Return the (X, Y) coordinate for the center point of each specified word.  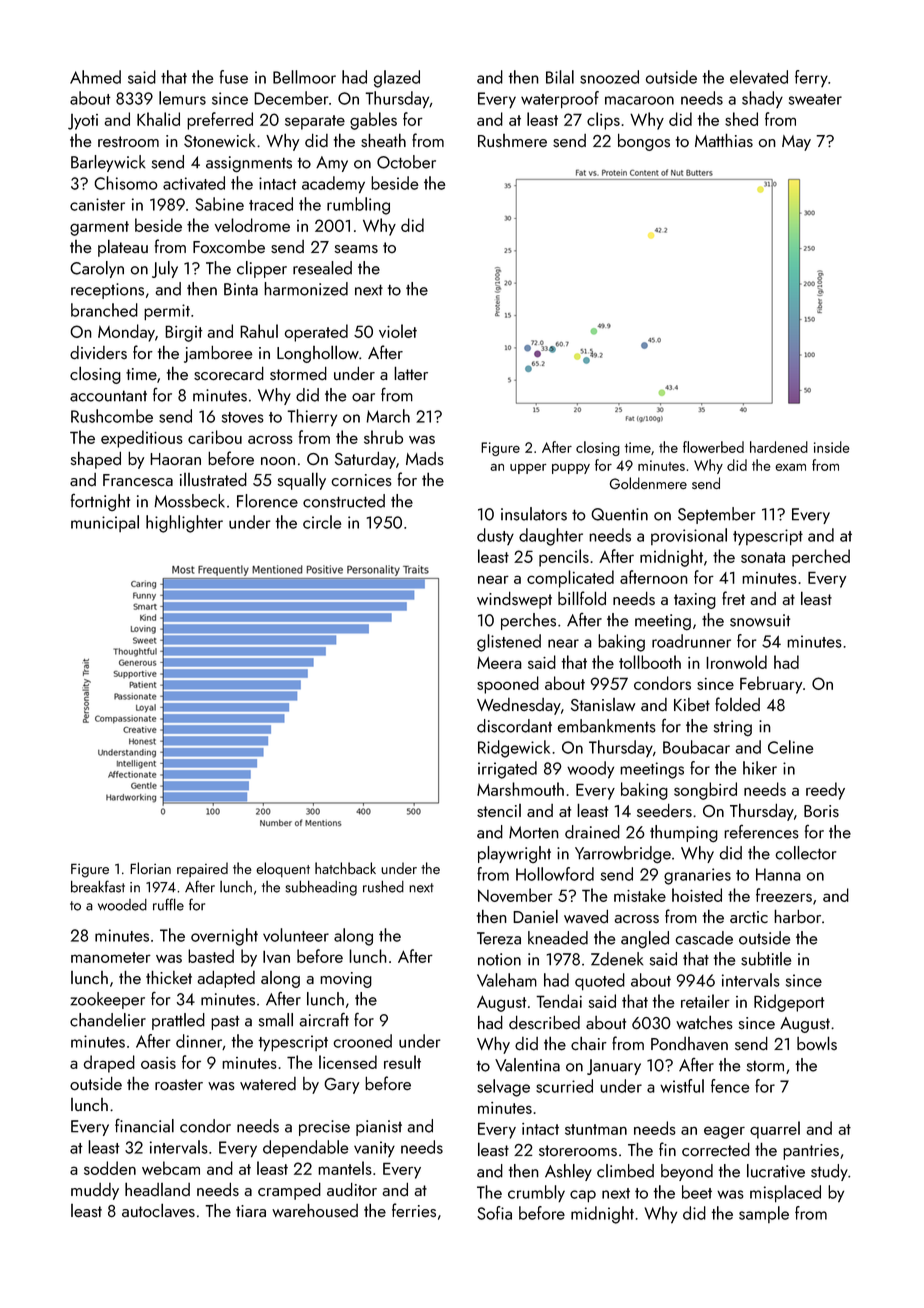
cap (583, 1196)
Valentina (527, 1065)
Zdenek (617, 959)
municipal (105, 523)
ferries (414, 1210)
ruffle (168, 904)
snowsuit (760, 620)
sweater (815, 99)
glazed (397, 79)
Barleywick (108, 163)
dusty (495, 536)
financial (144, 1125)
